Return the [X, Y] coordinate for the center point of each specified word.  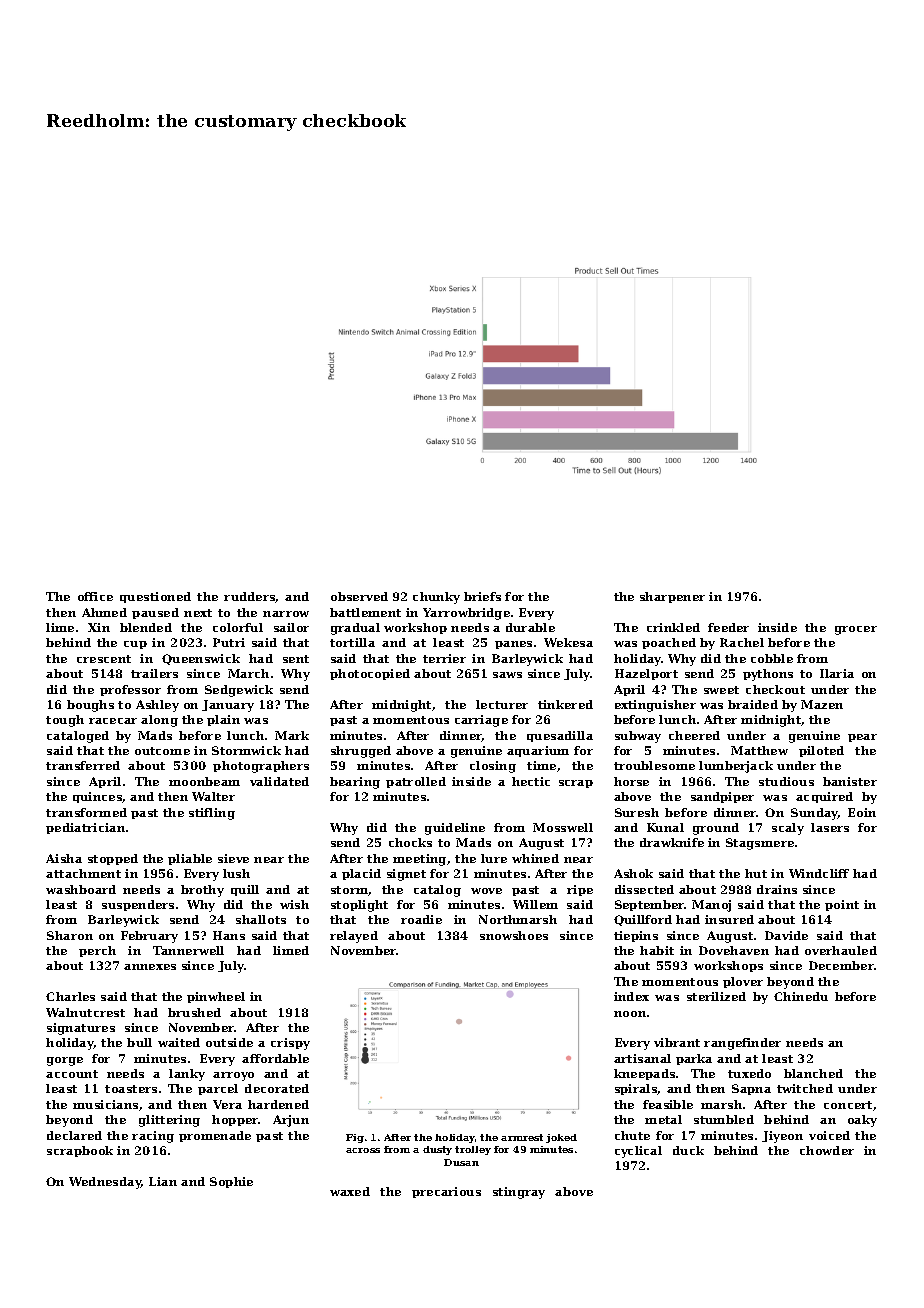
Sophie [231, 1182]
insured [729, 919]
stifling [212, 814]
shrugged [361, 752]
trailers [154, 673]
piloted [821, 751]
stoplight [359, 906]
